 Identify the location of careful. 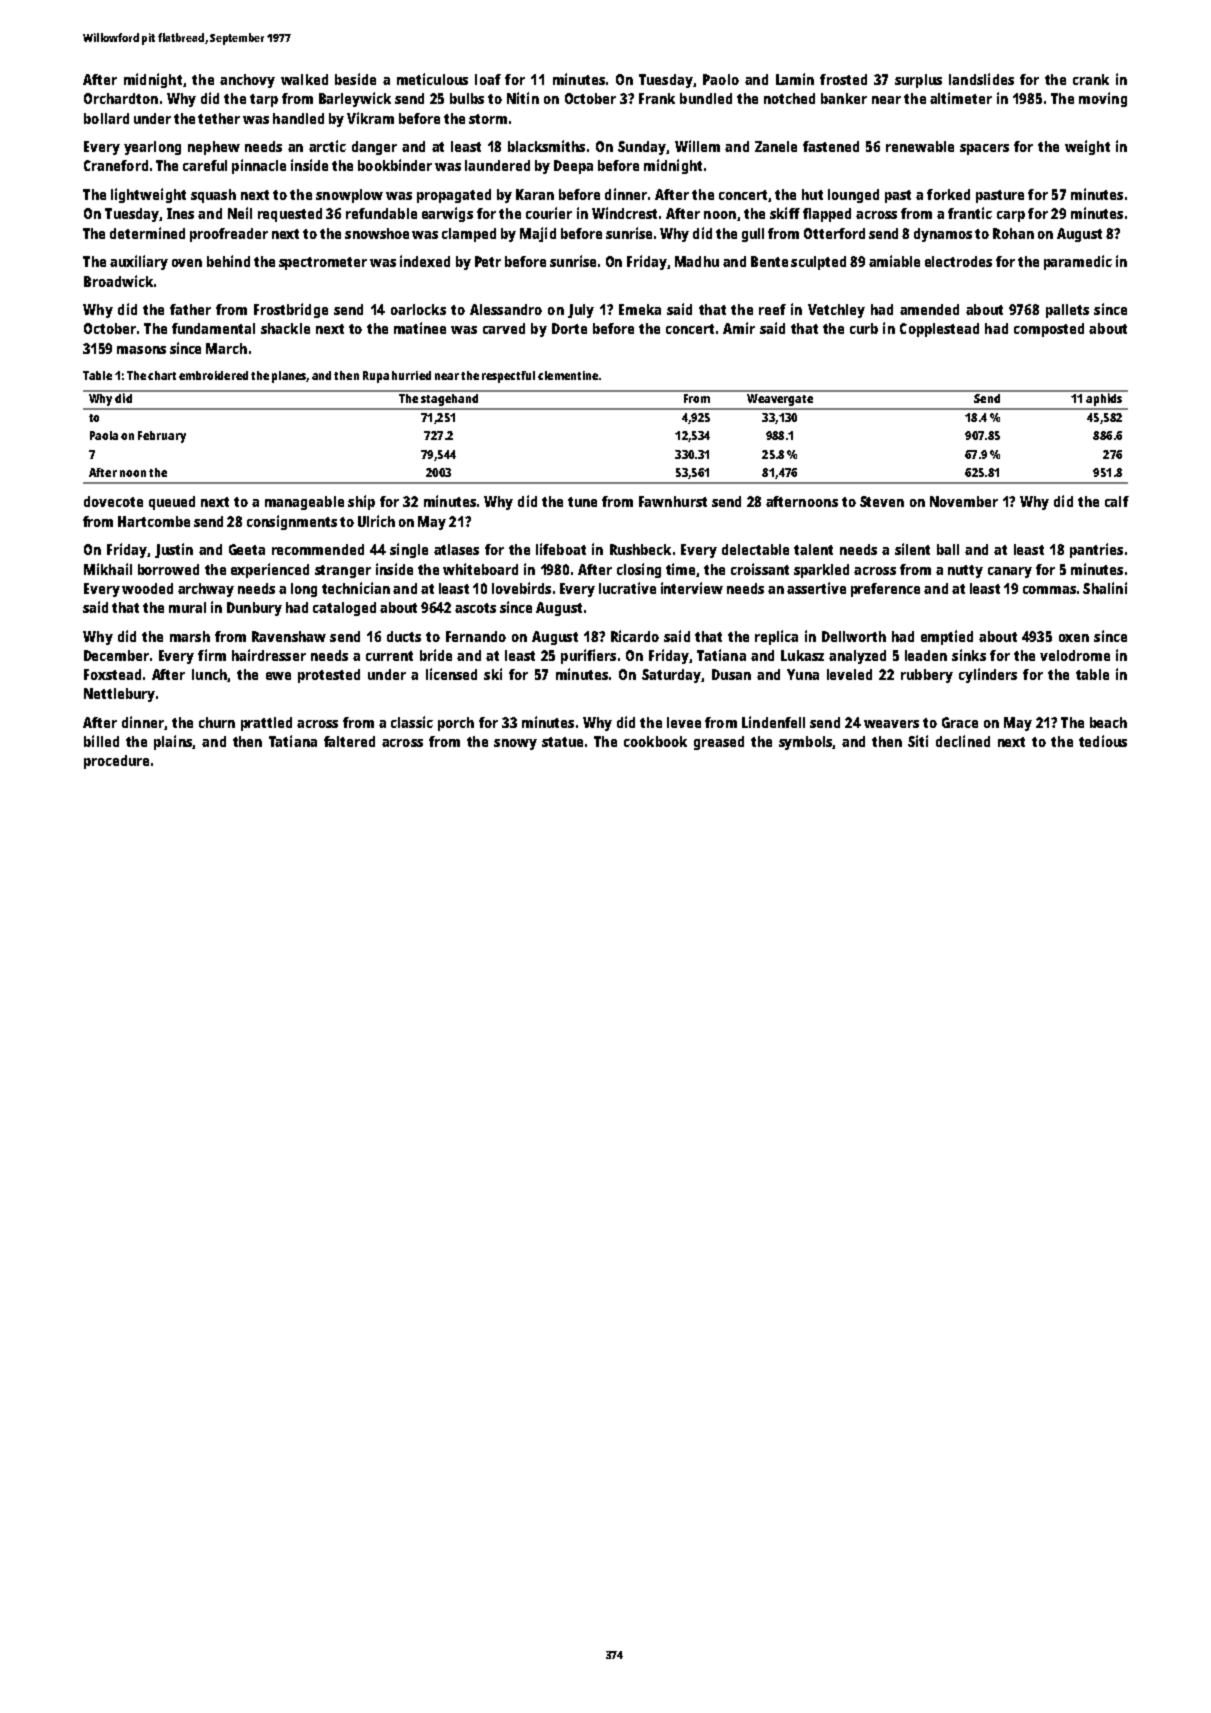
(205, 165).
